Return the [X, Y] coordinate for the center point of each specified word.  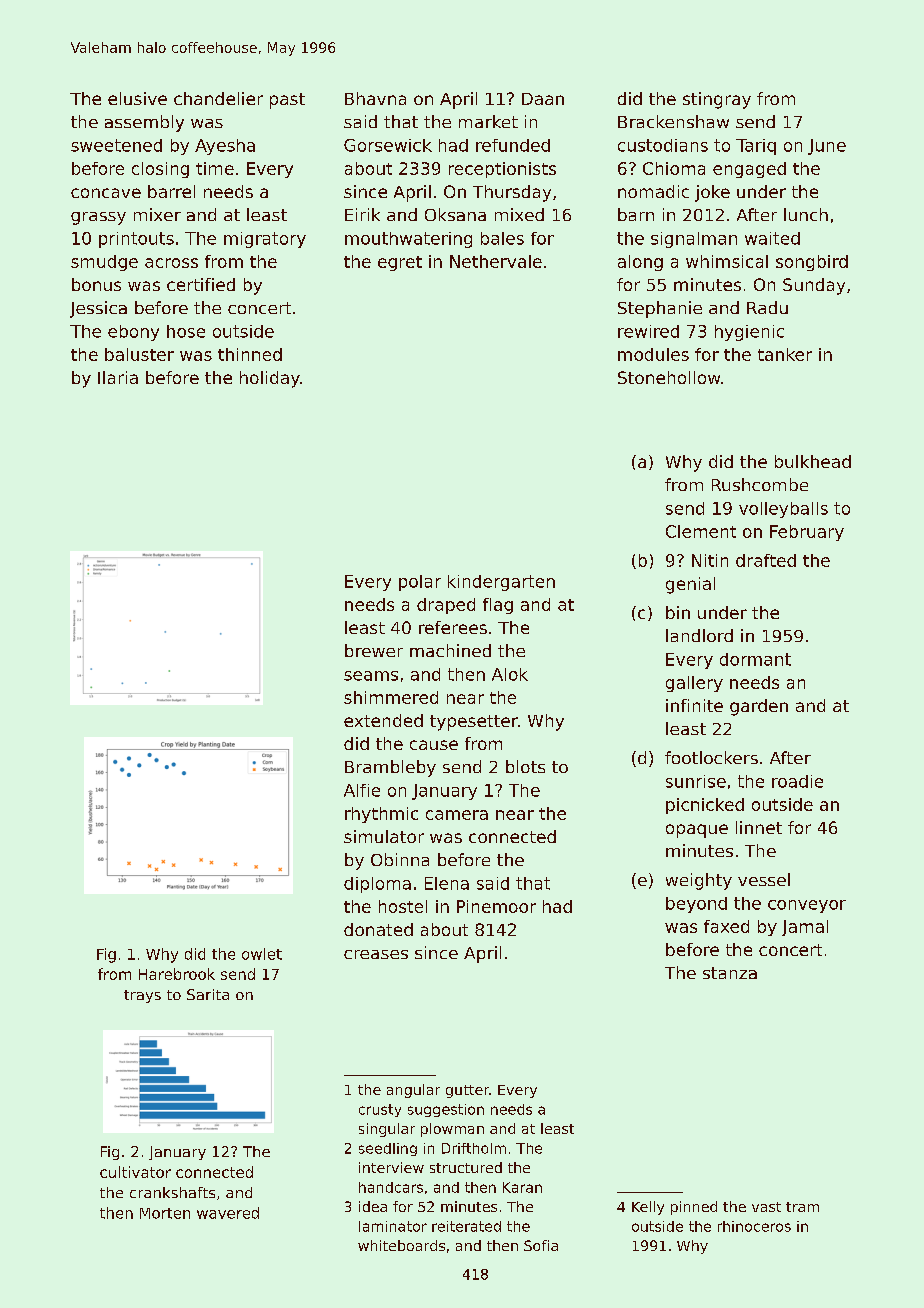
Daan [543, 99]
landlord [699, 635]
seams [371, 676]
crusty [380, 1110]
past [287, 101]
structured [466, 1167]
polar [420, 583]
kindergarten [501, 583]
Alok [510, 674]
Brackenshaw [673, 121]
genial [690, 585]
